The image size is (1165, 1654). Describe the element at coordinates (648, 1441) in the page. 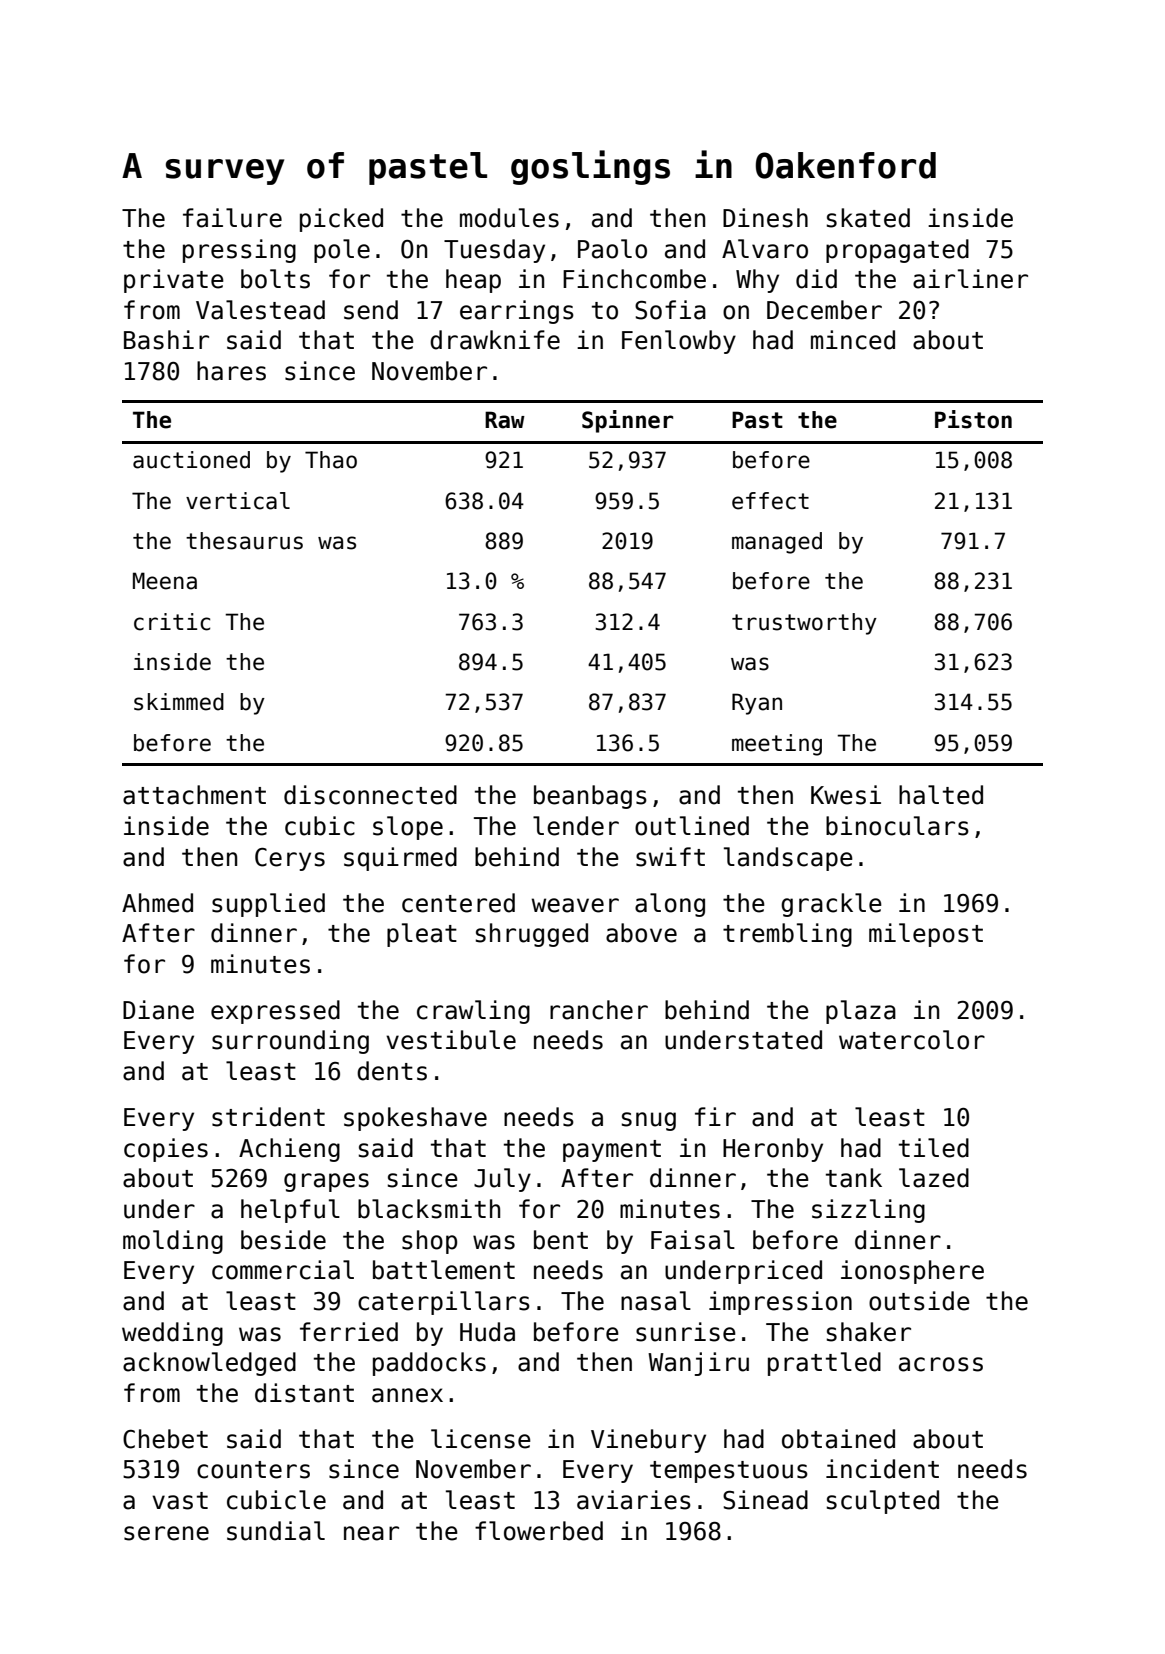

I see `Vinebury` at that location.
